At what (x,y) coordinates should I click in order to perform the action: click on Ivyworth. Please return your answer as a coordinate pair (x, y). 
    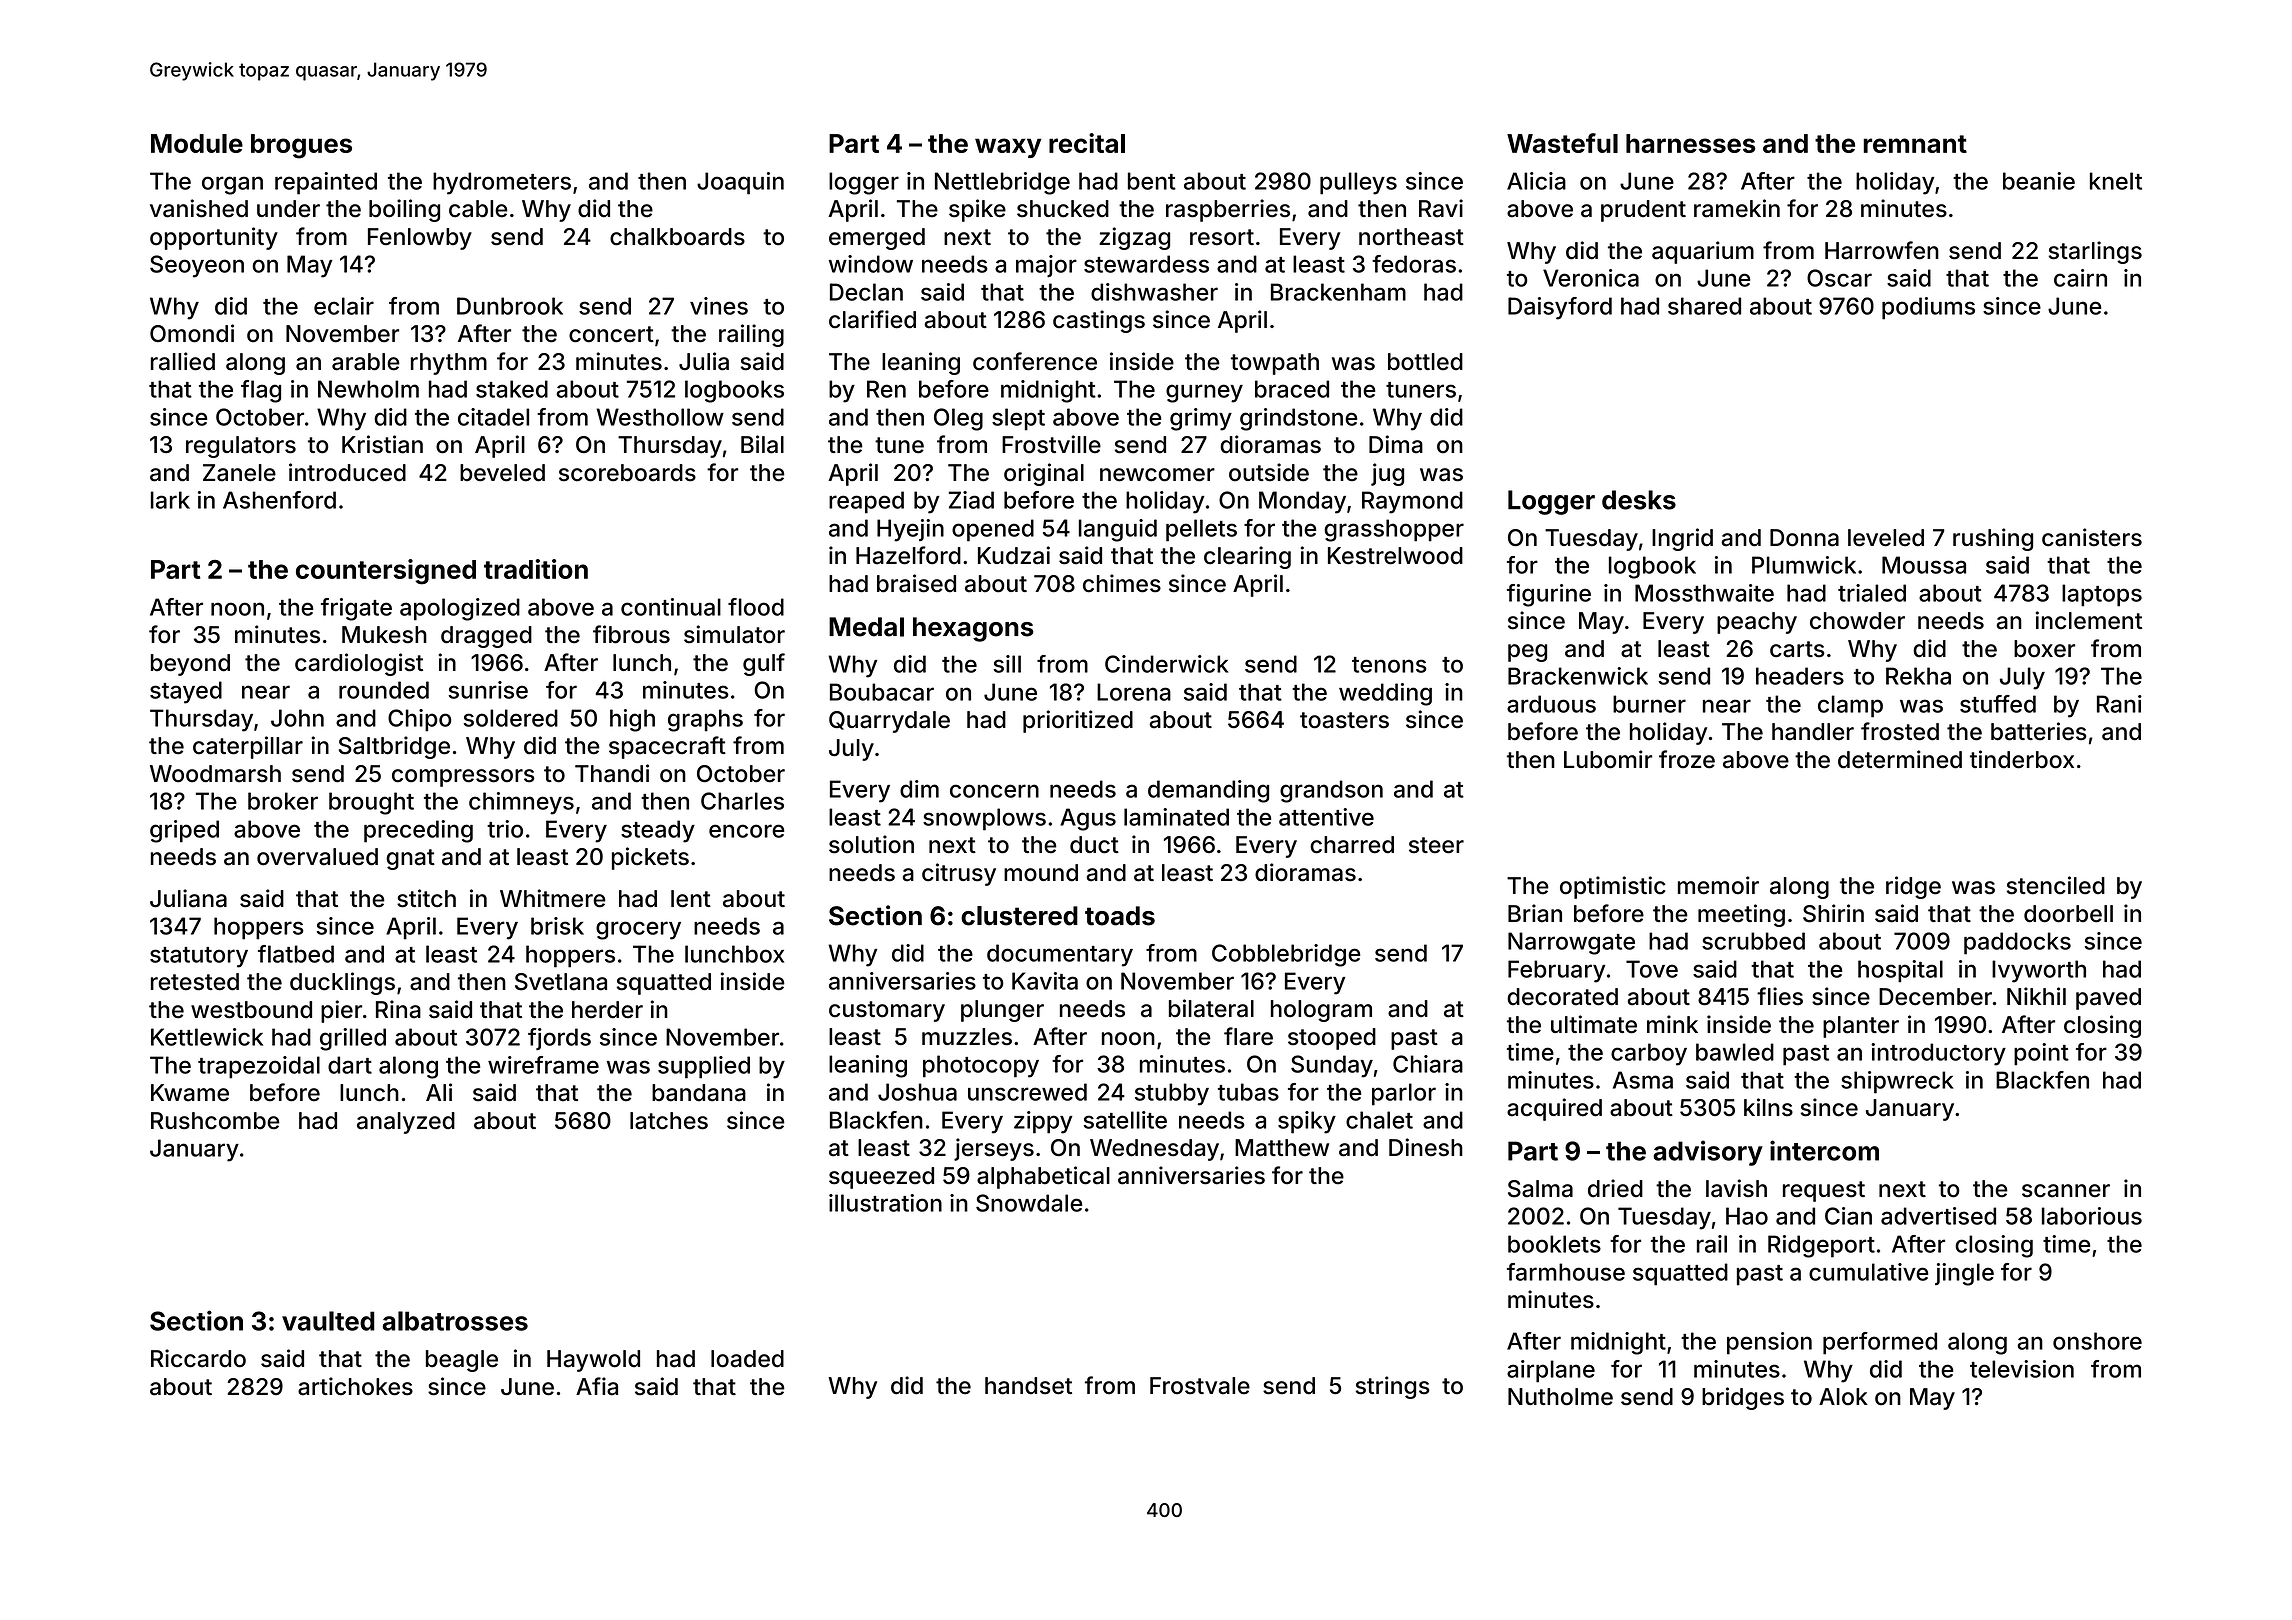
    Looking at the image, I should click on (2039, 971).
